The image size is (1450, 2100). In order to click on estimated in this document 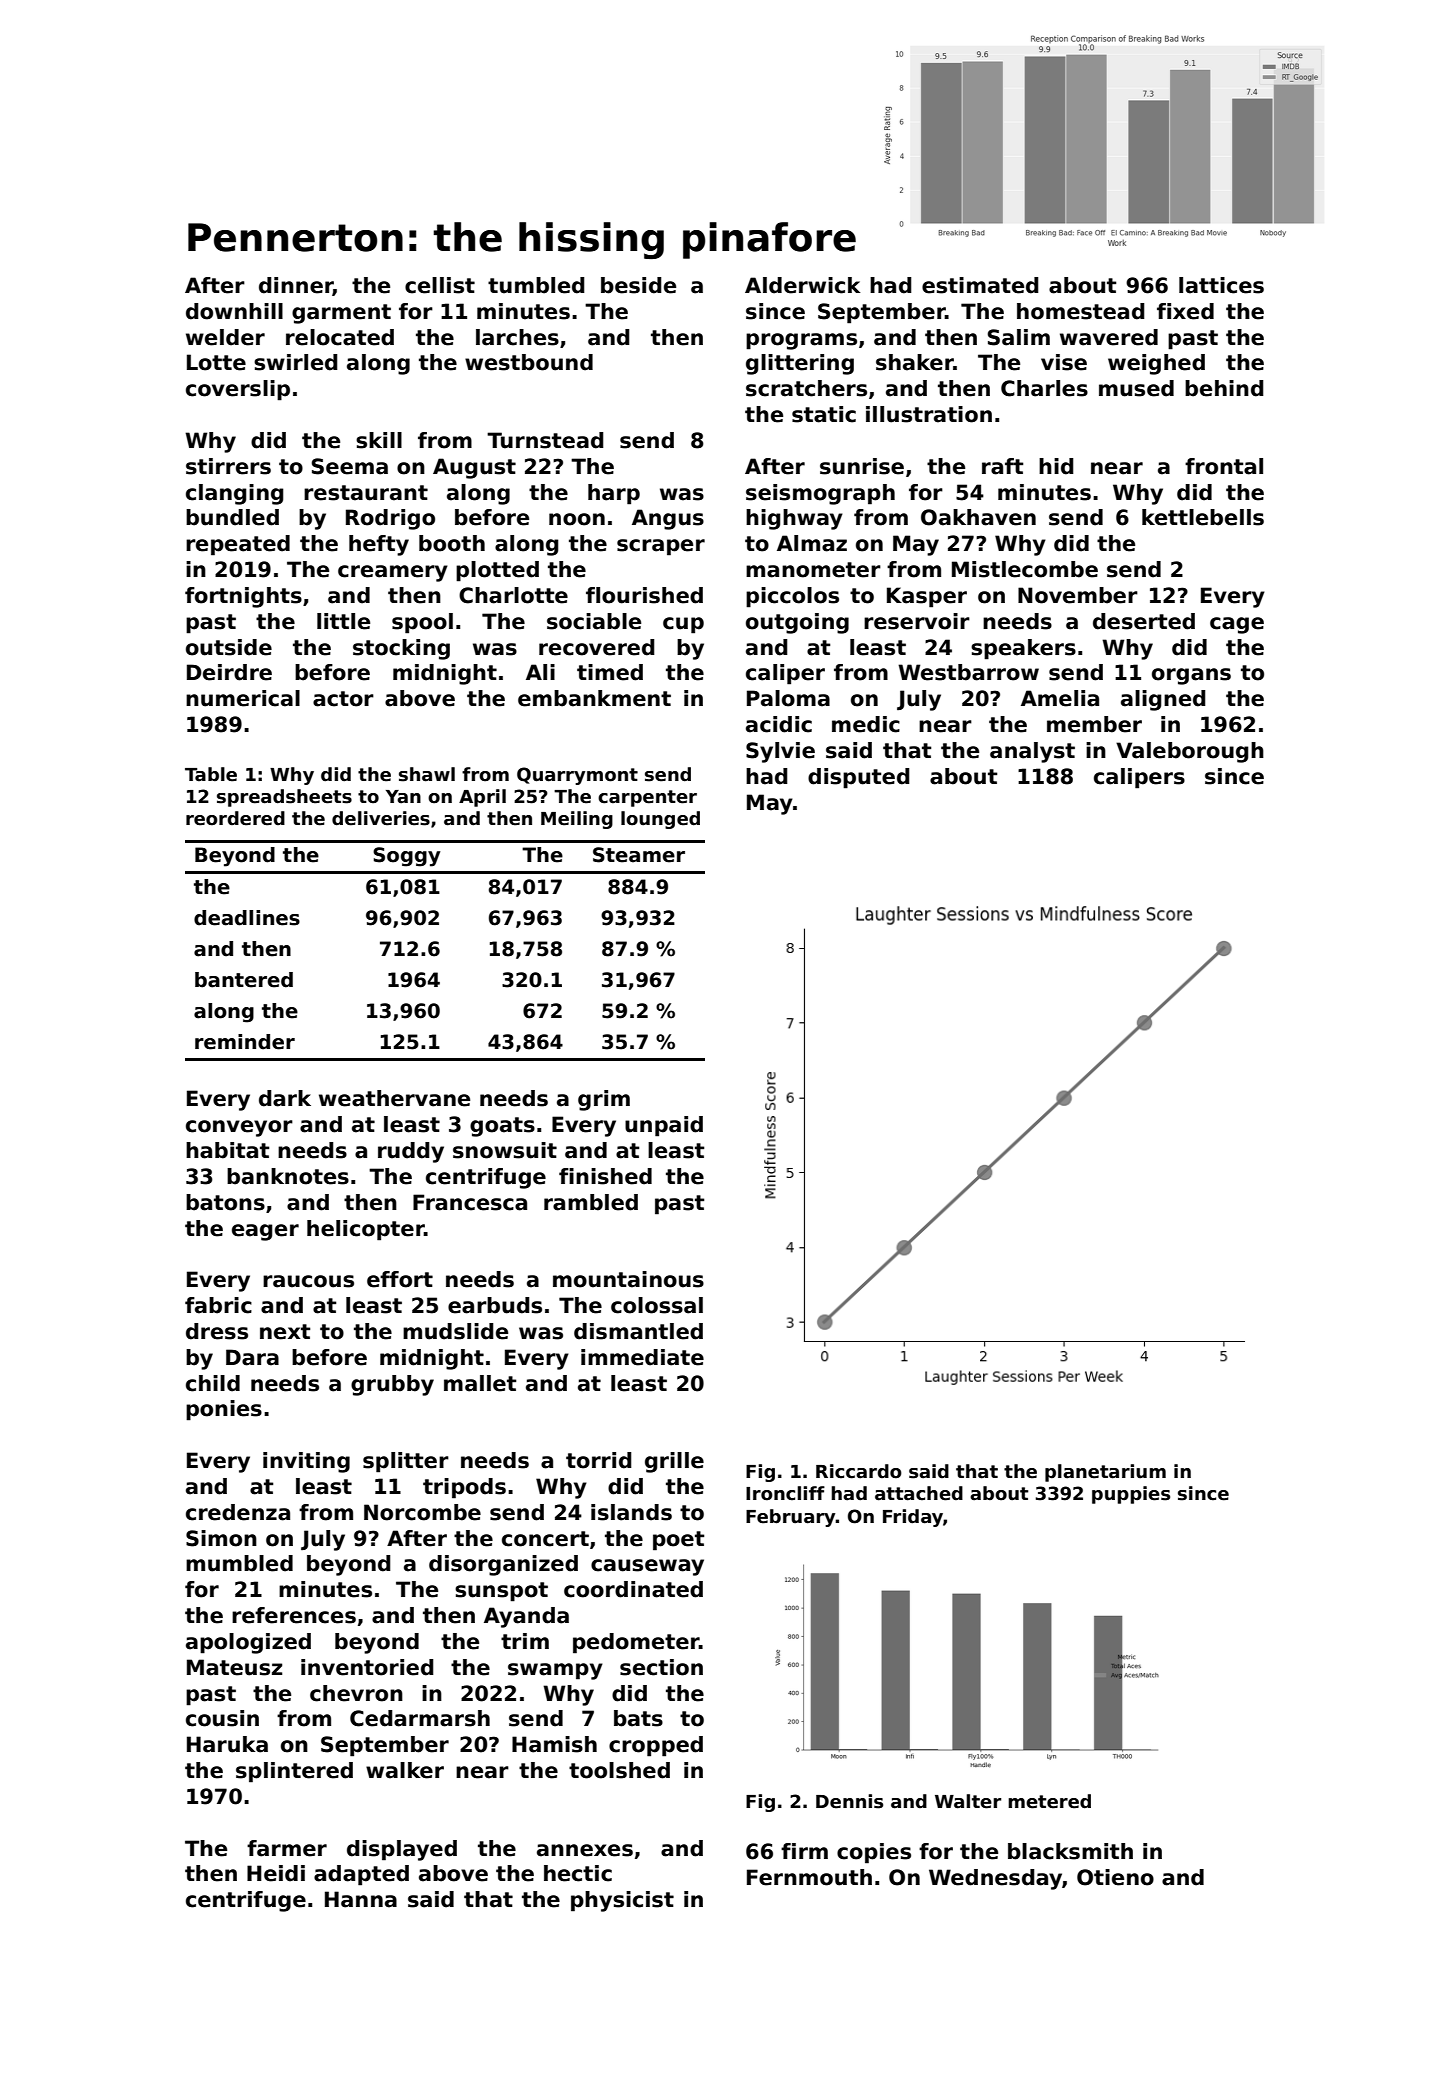, I will do `click(980, 285)`.
